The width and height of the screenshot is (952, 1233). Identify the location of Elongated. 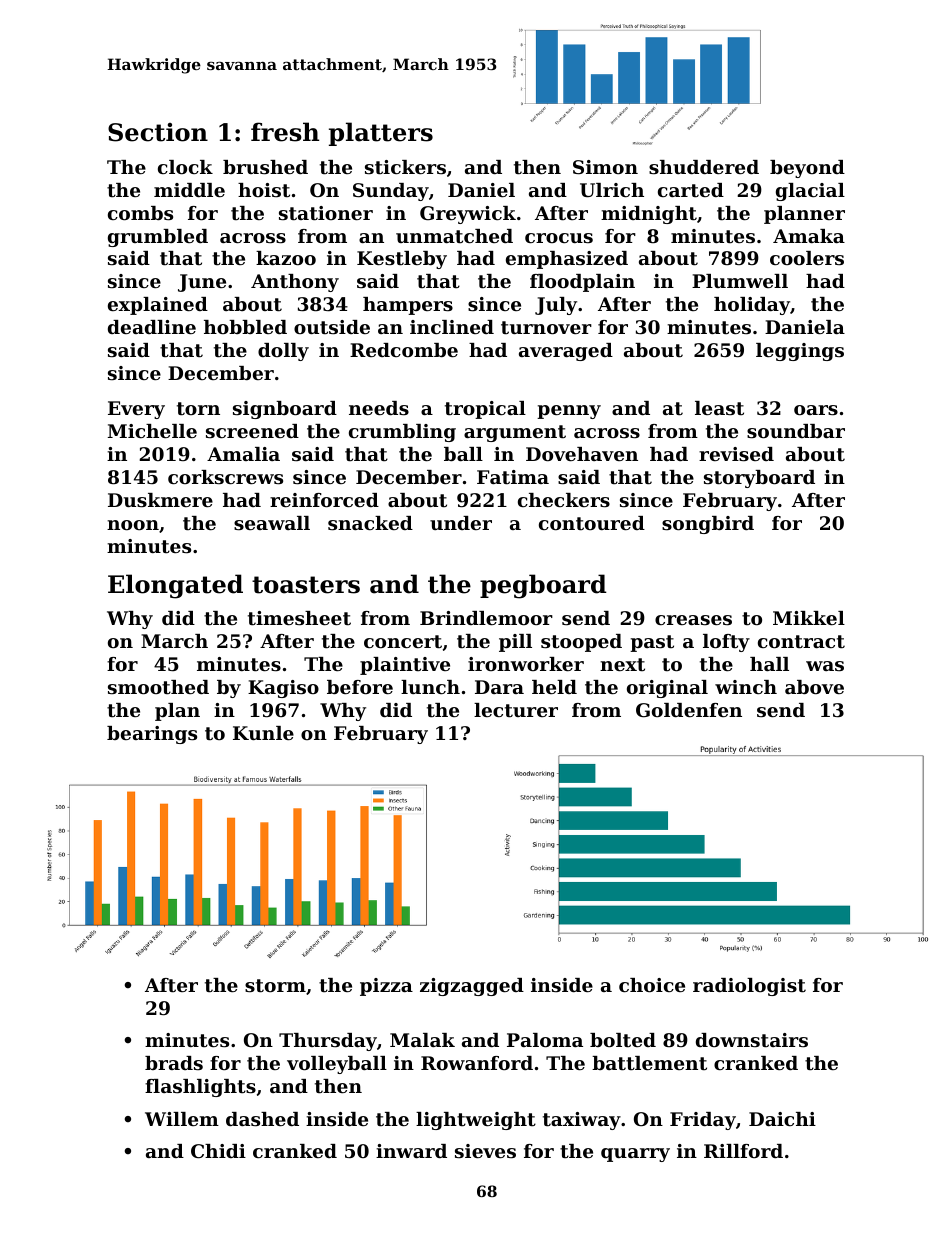
(175, 586).
